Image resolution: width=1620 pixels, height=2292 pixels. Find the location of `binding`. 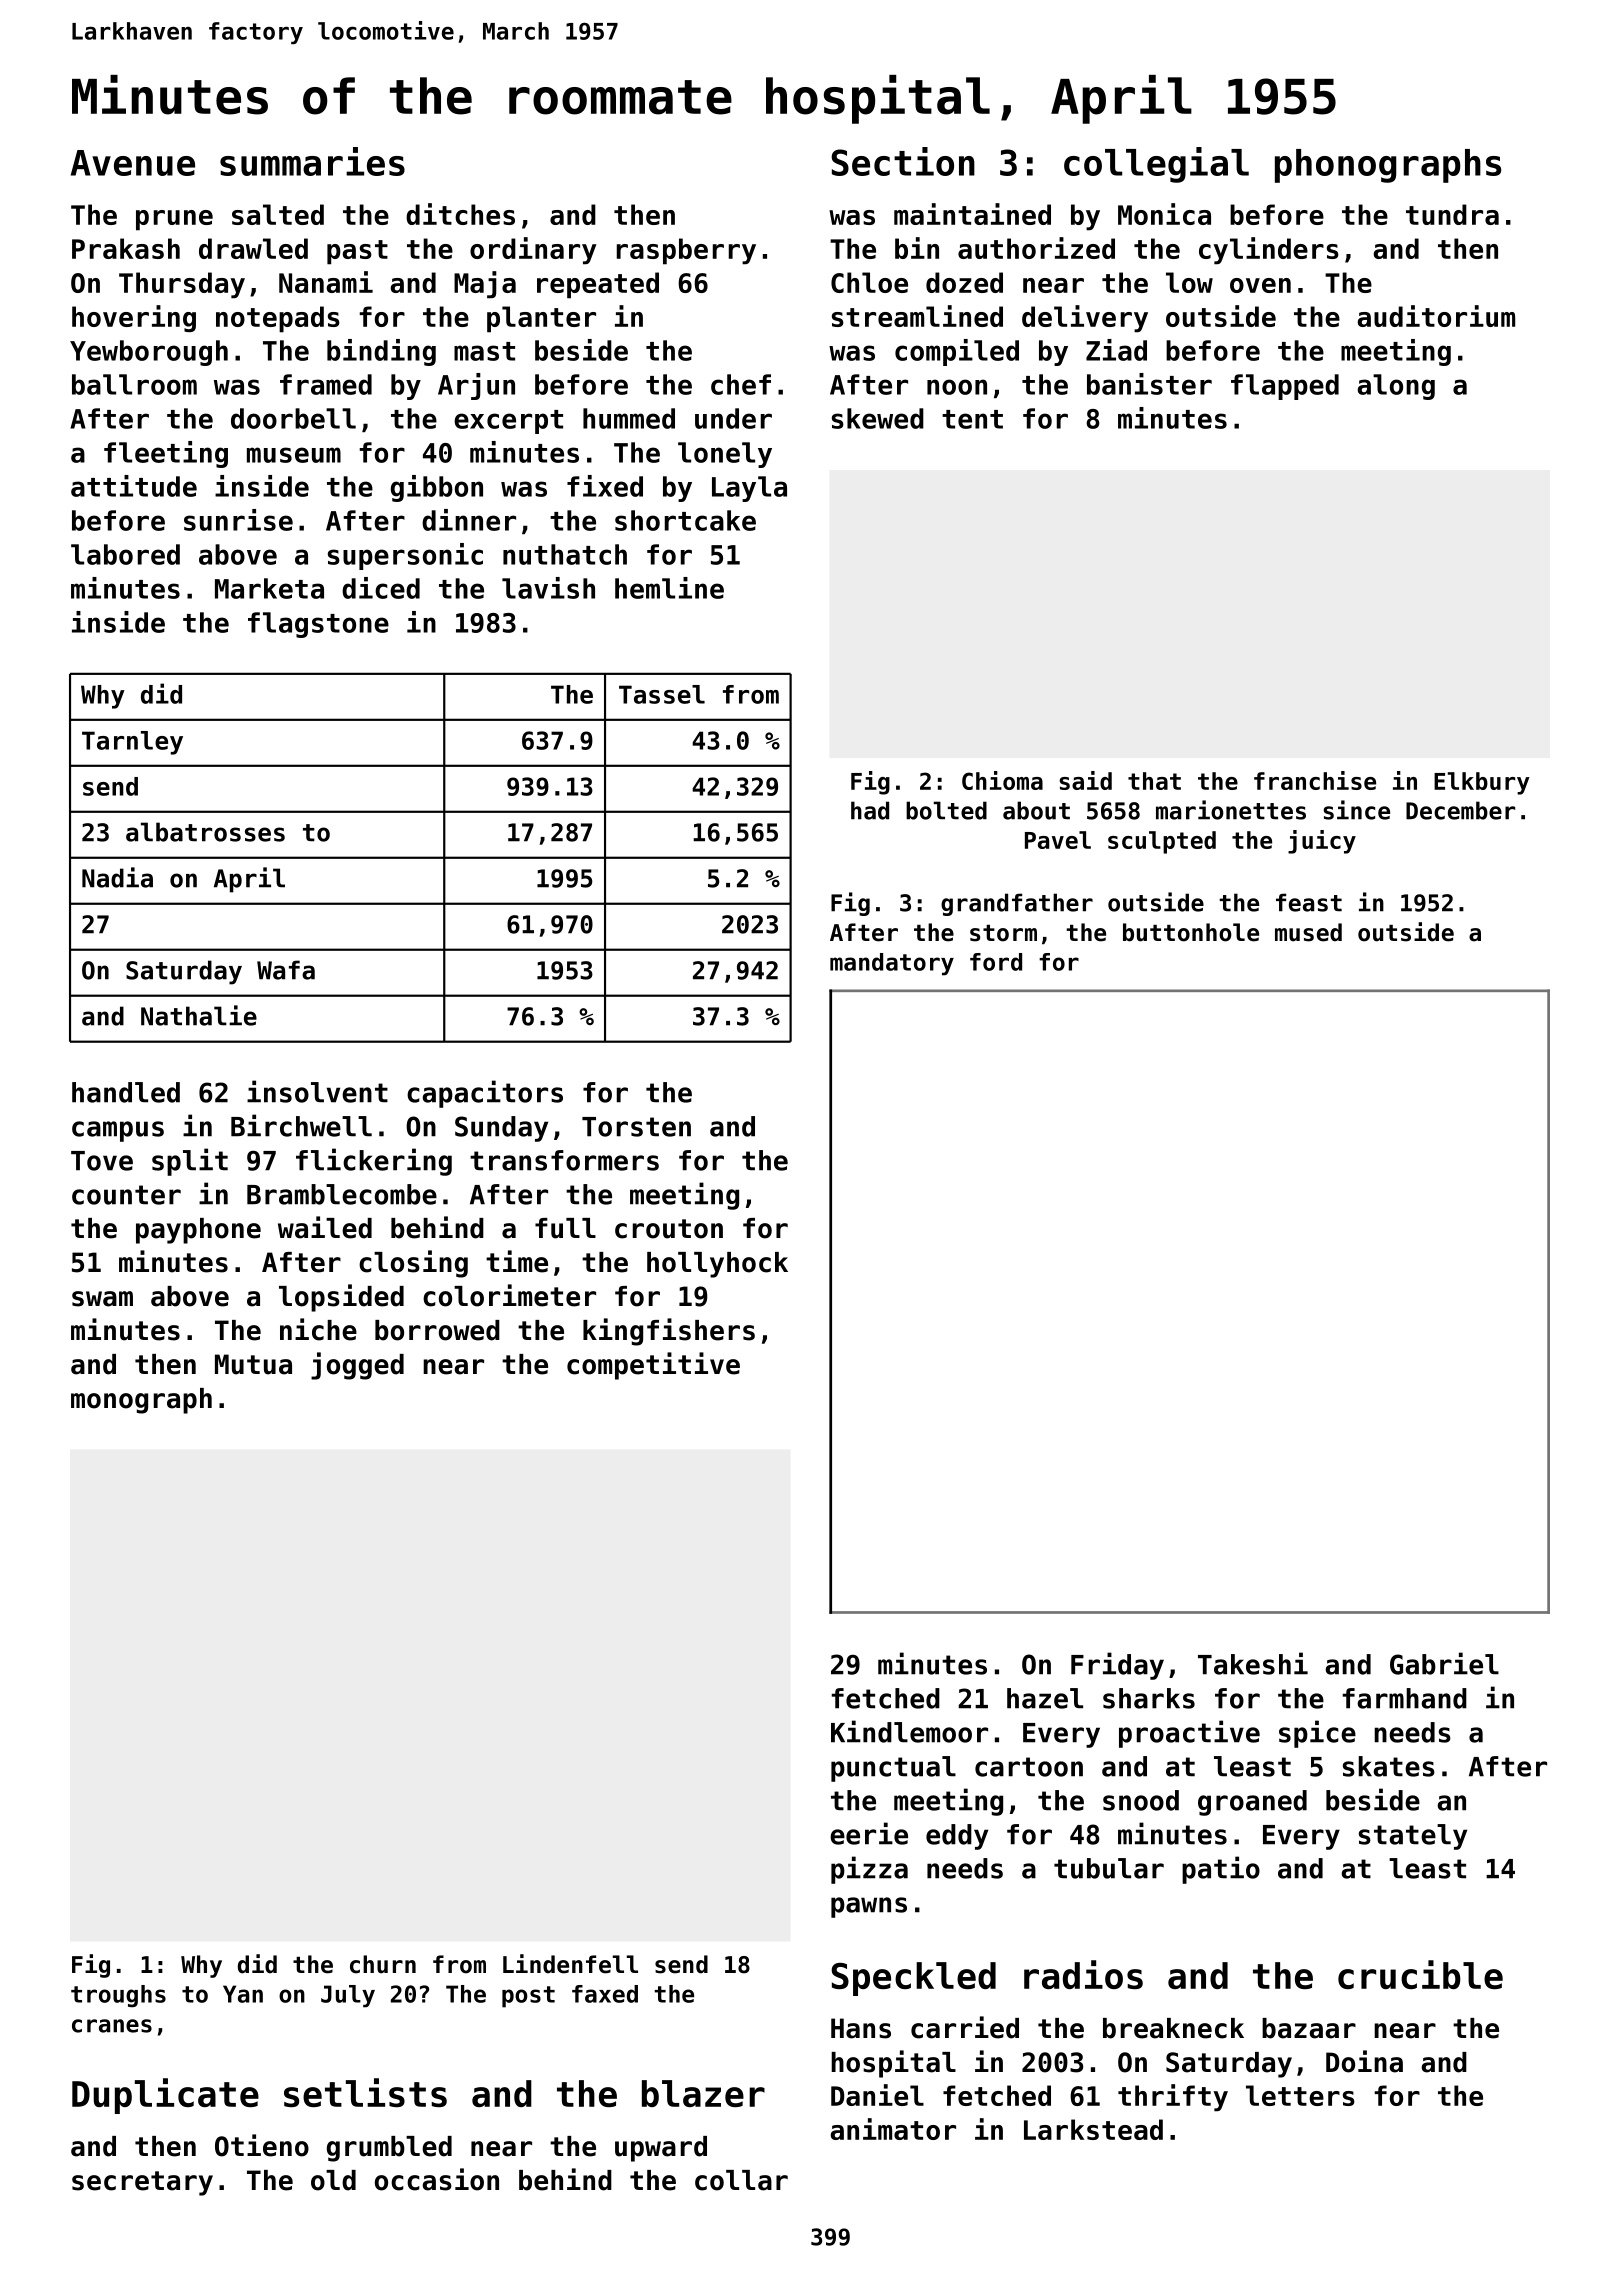

binding is located at coordinates (381, 352).
